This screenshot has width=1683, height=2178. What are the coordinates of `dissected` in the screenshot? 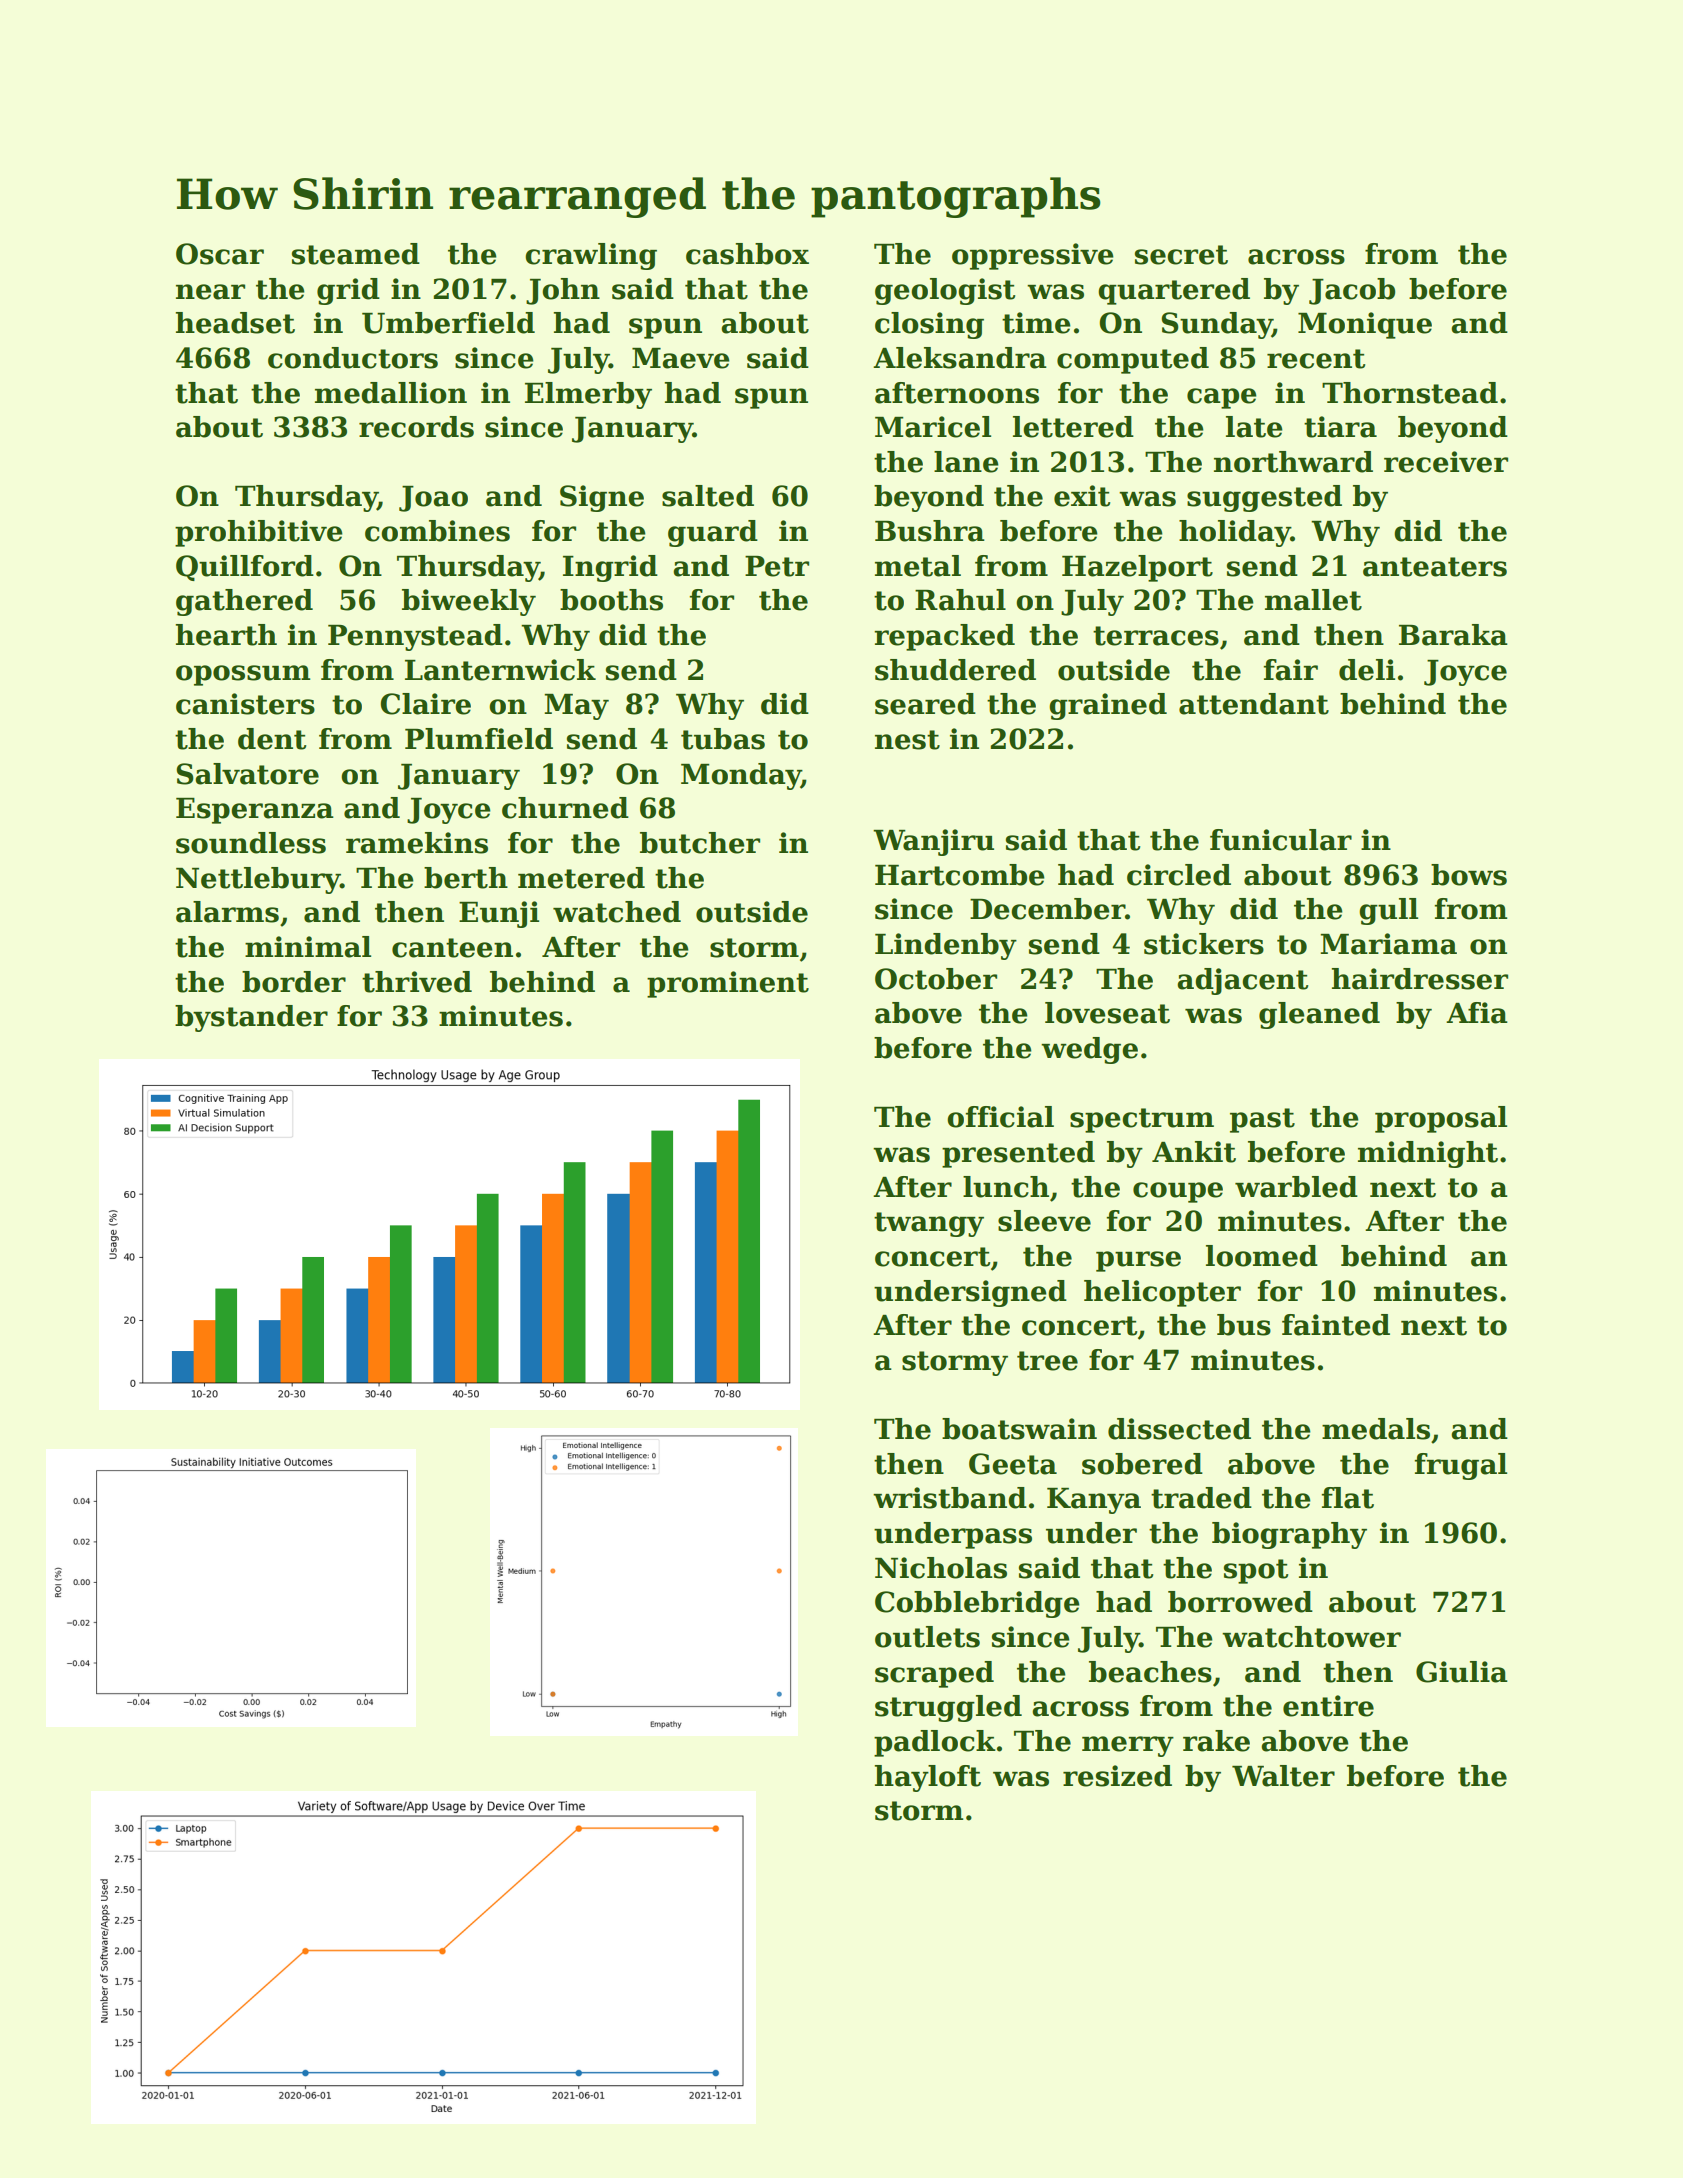 It's located at (1179, 1429).
